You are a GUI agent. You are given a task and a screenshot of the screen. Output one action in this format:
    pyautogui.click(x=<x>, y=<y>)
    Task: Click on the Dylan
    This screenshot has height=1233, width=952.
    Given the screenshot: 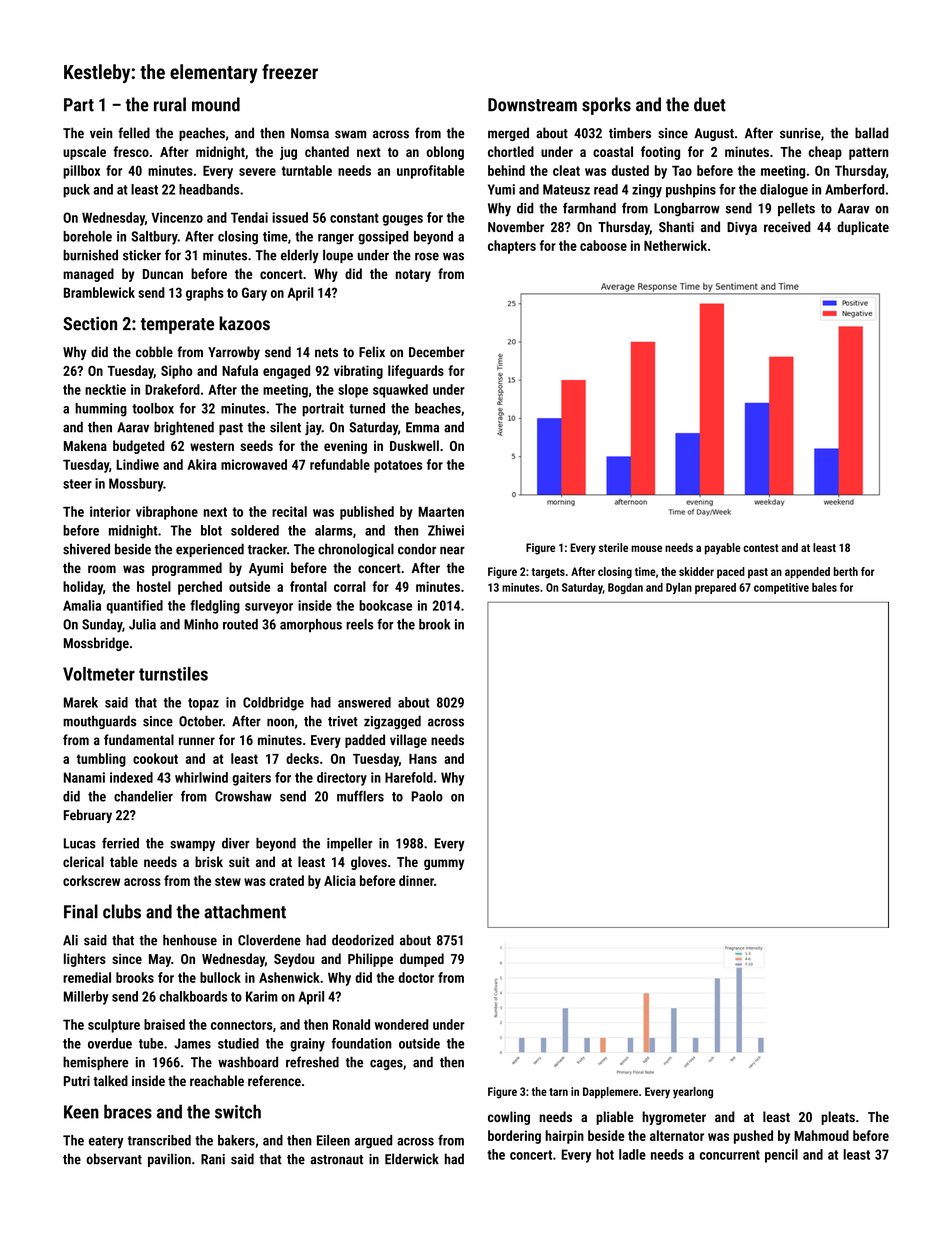 What is the action you would take?
    pyautogui.click(x=679, y=588)
